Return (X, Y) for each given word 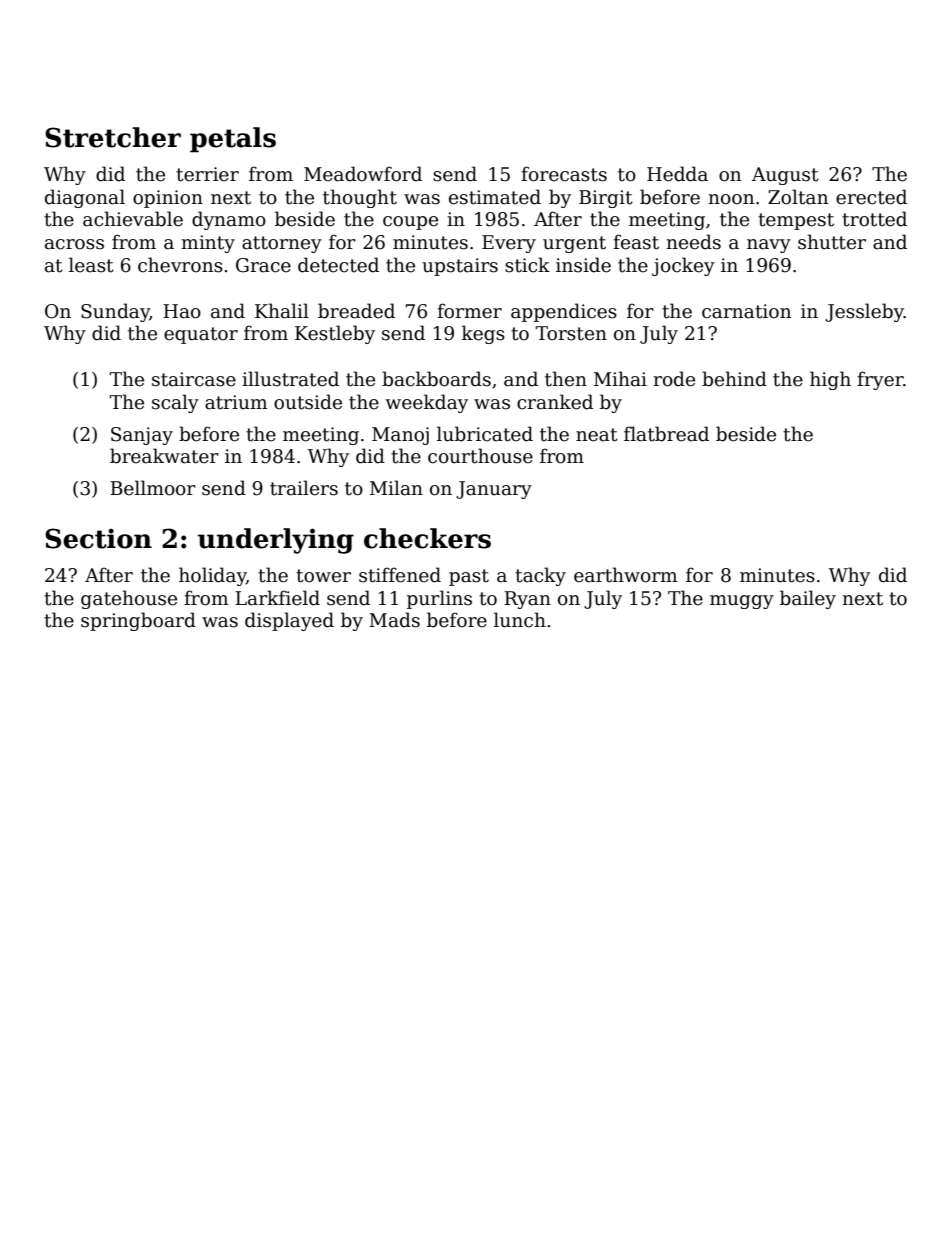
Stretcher (113, 137)
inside (583, 265)
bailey (808, 599)
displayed (289, 621)
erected (871, 197)
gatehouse (129, 599)
